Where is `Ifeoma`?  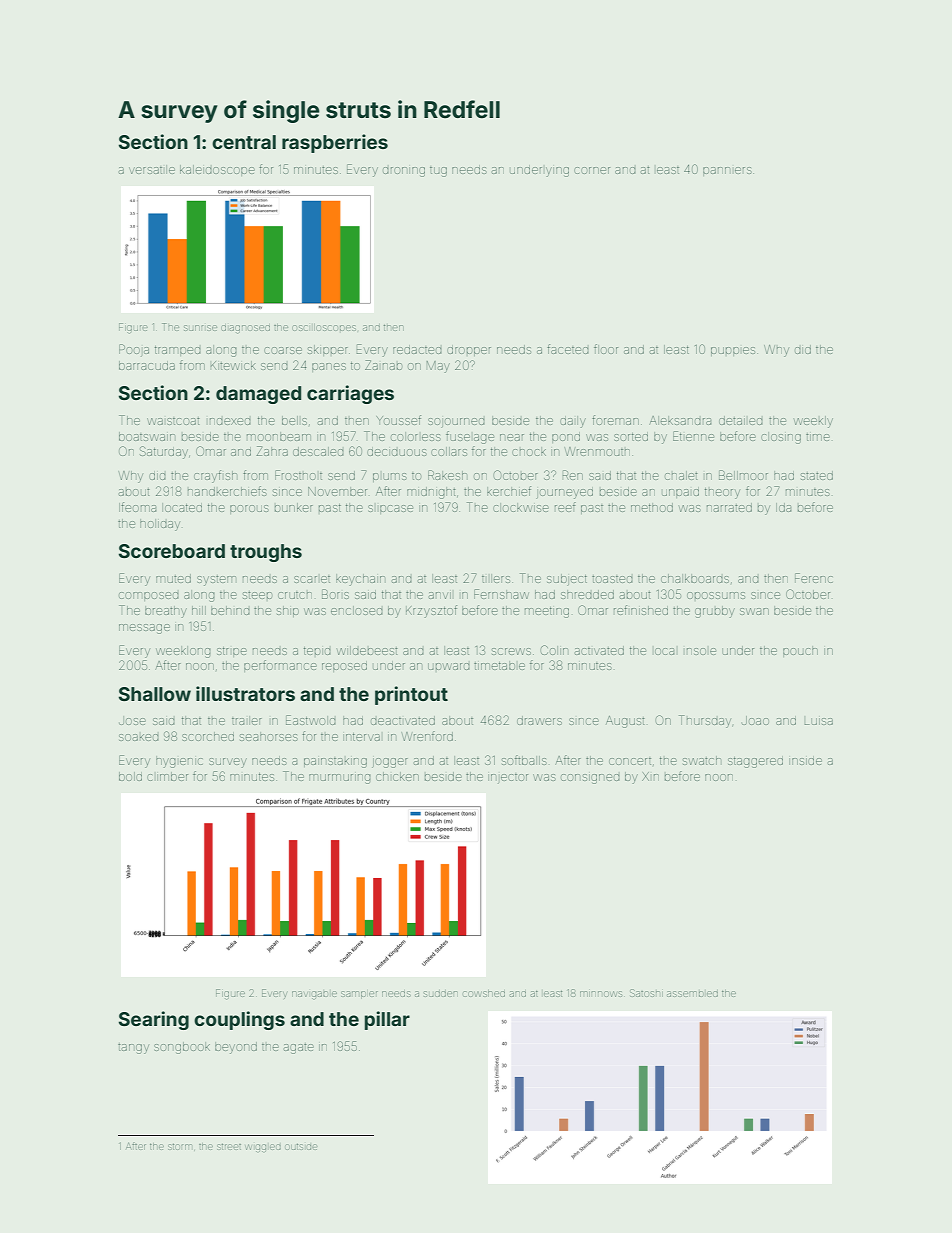
Ifeoma is located at coordinates (137, 507).
